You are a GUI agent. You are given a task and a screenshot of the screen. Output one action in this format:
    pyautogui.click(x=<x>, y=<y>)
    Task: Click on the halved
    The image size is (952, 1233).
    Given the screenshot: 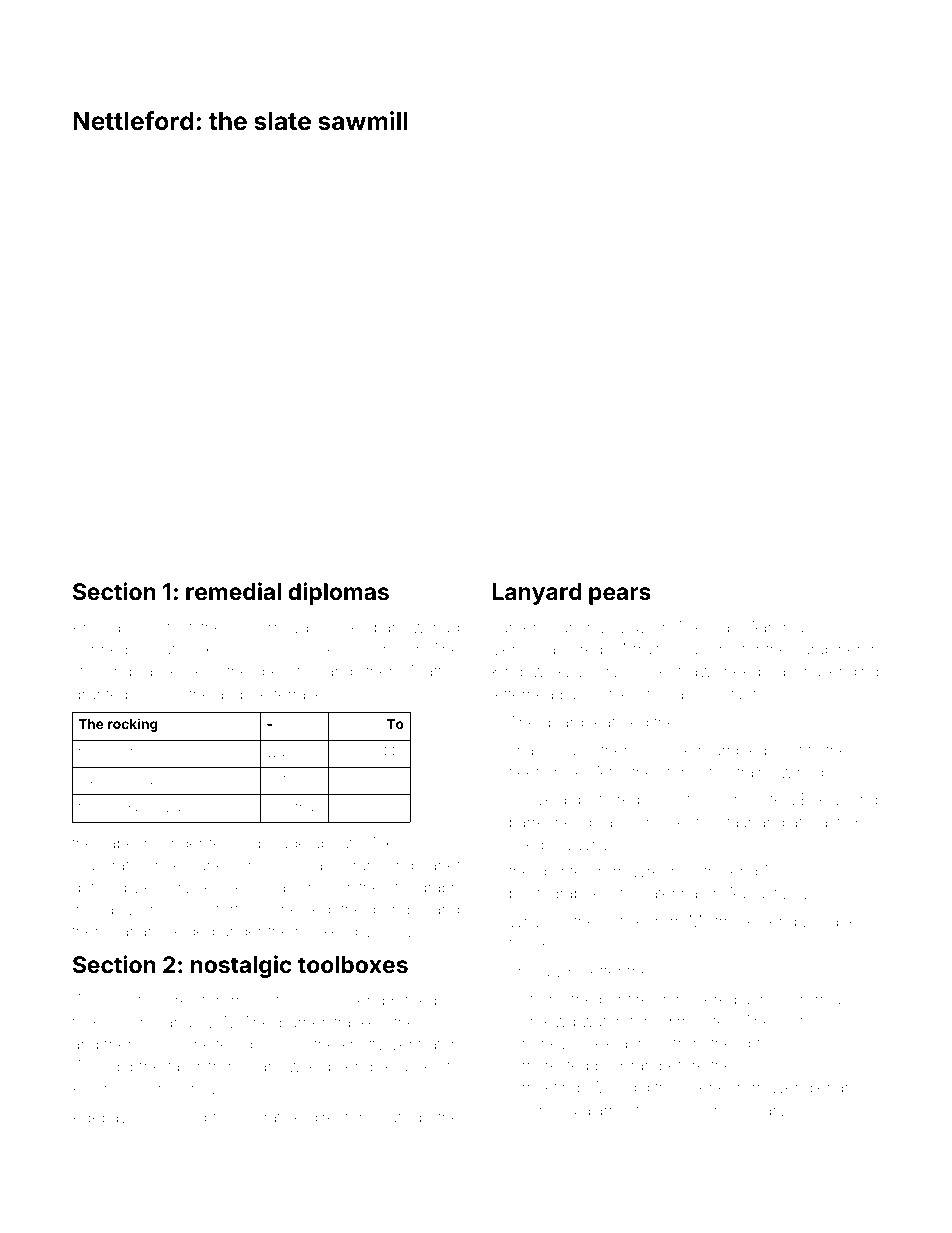 What is the action you would take?
    pyautogui.click(x=98, y=779)
